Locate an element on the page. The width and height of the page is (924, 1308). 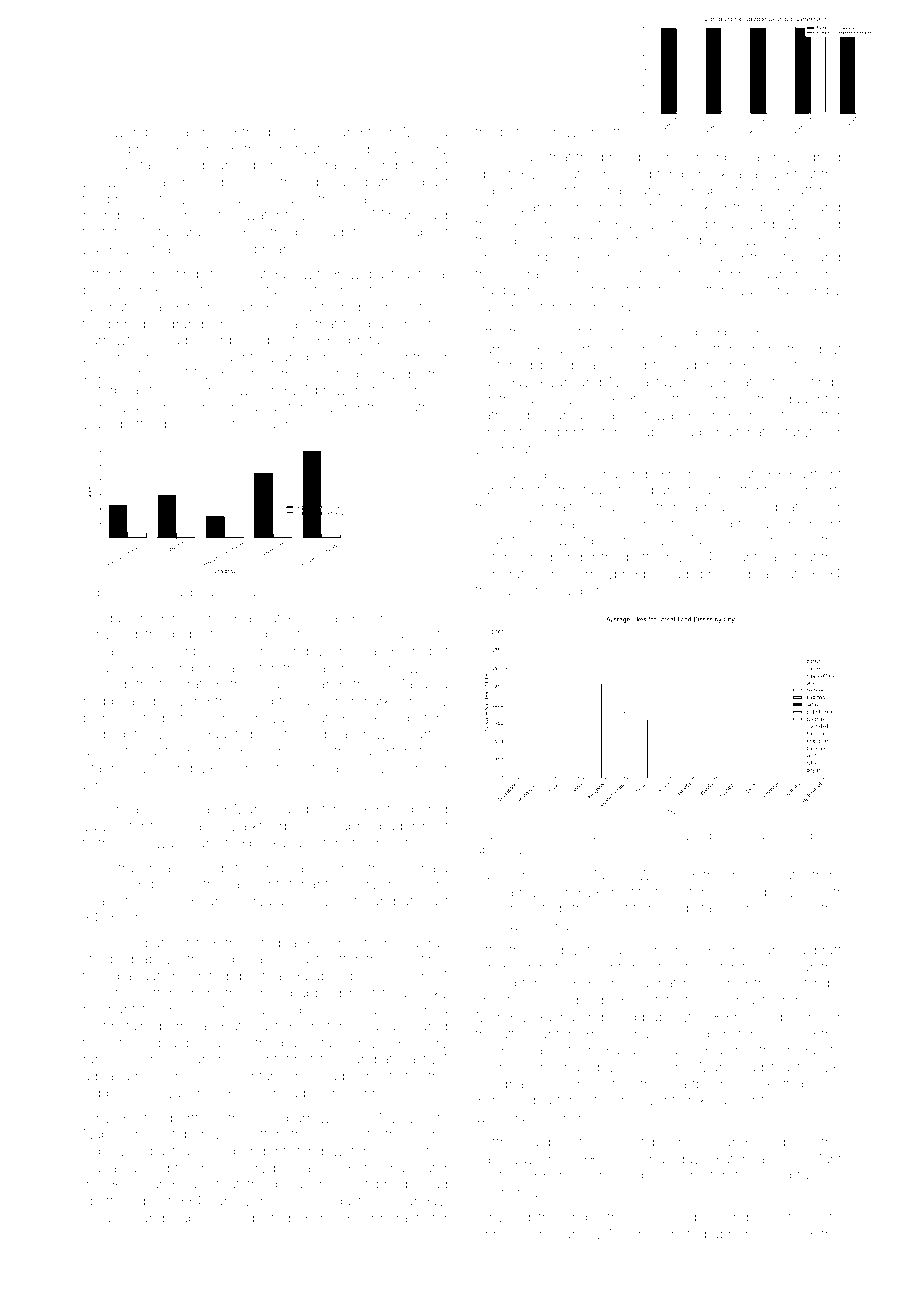
tariff is located at coordinates (154, 164).
